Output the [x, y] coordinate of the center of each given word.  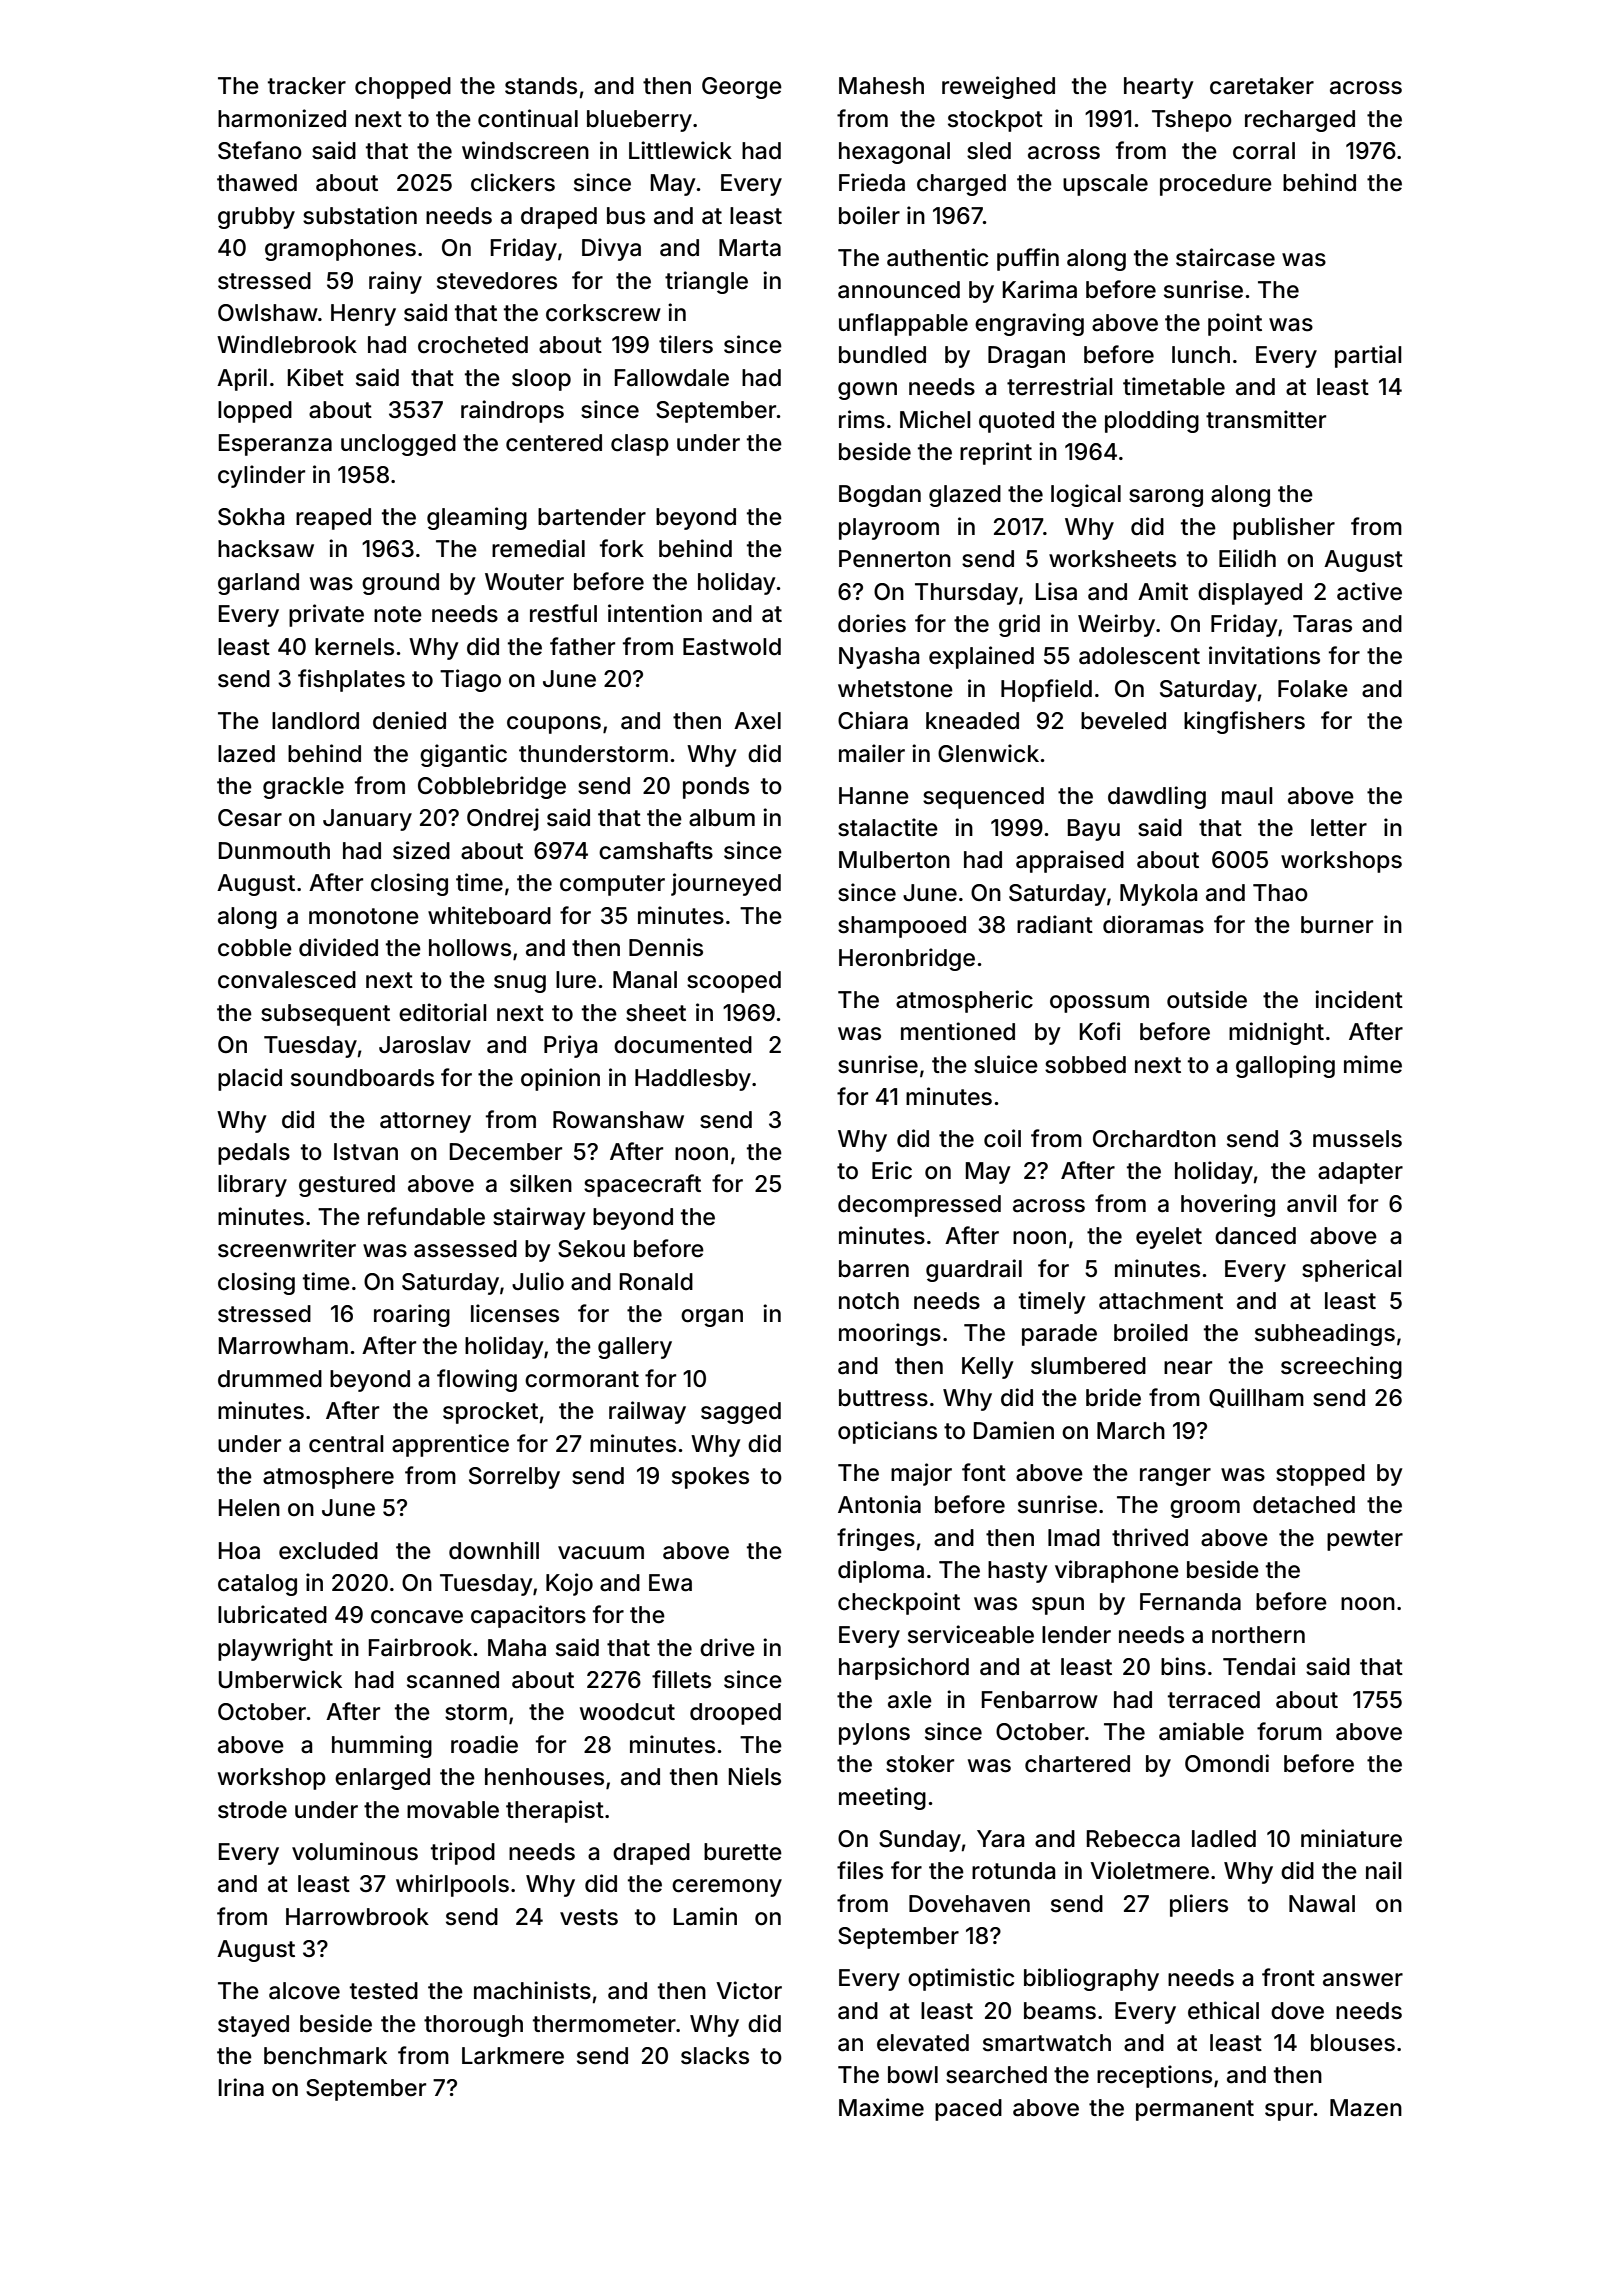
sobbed [1085, 1065]
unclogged [398, 445]
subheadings [1325, 1334]
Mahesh [881, 86]
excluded [328, 1551]
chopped [403, 88]
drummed [270, 1379]
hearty [1158, 88]
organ [712, 1318]
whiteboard [489, 915]
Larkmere [513, 2056]
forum [1289, 1731]
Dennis [666, 947]
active [1369, 591]
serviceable [971, 1634]
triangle [706, 282]
